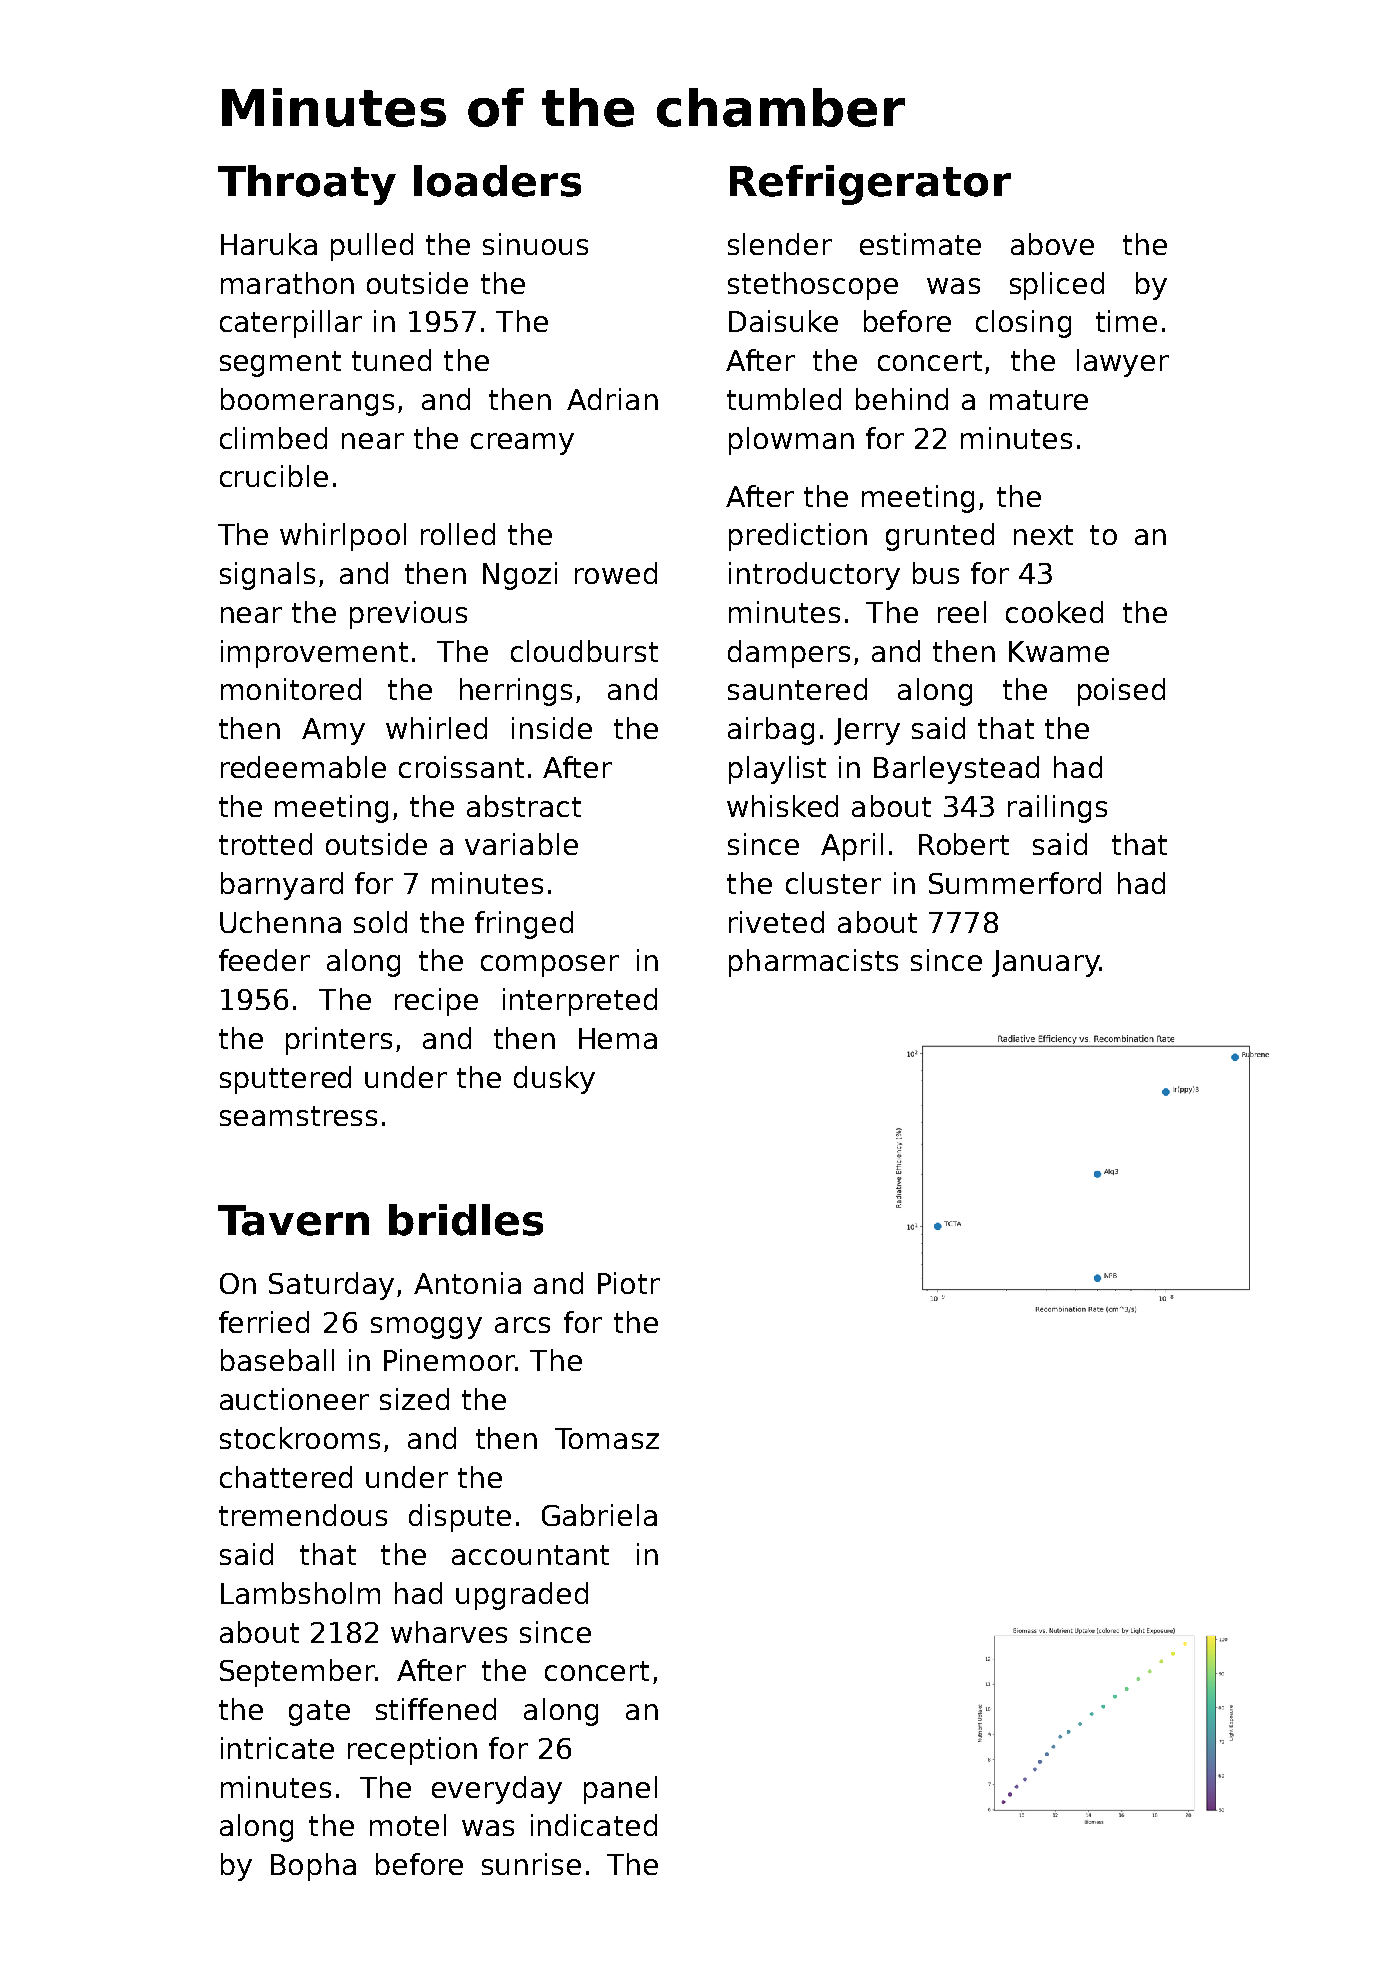 Image resolution: width=1386 pixels, height=1969 pixels. What do you see at coordinates (777, 770) in the document?
I see `playlist` at bounding box center [777, 770].
